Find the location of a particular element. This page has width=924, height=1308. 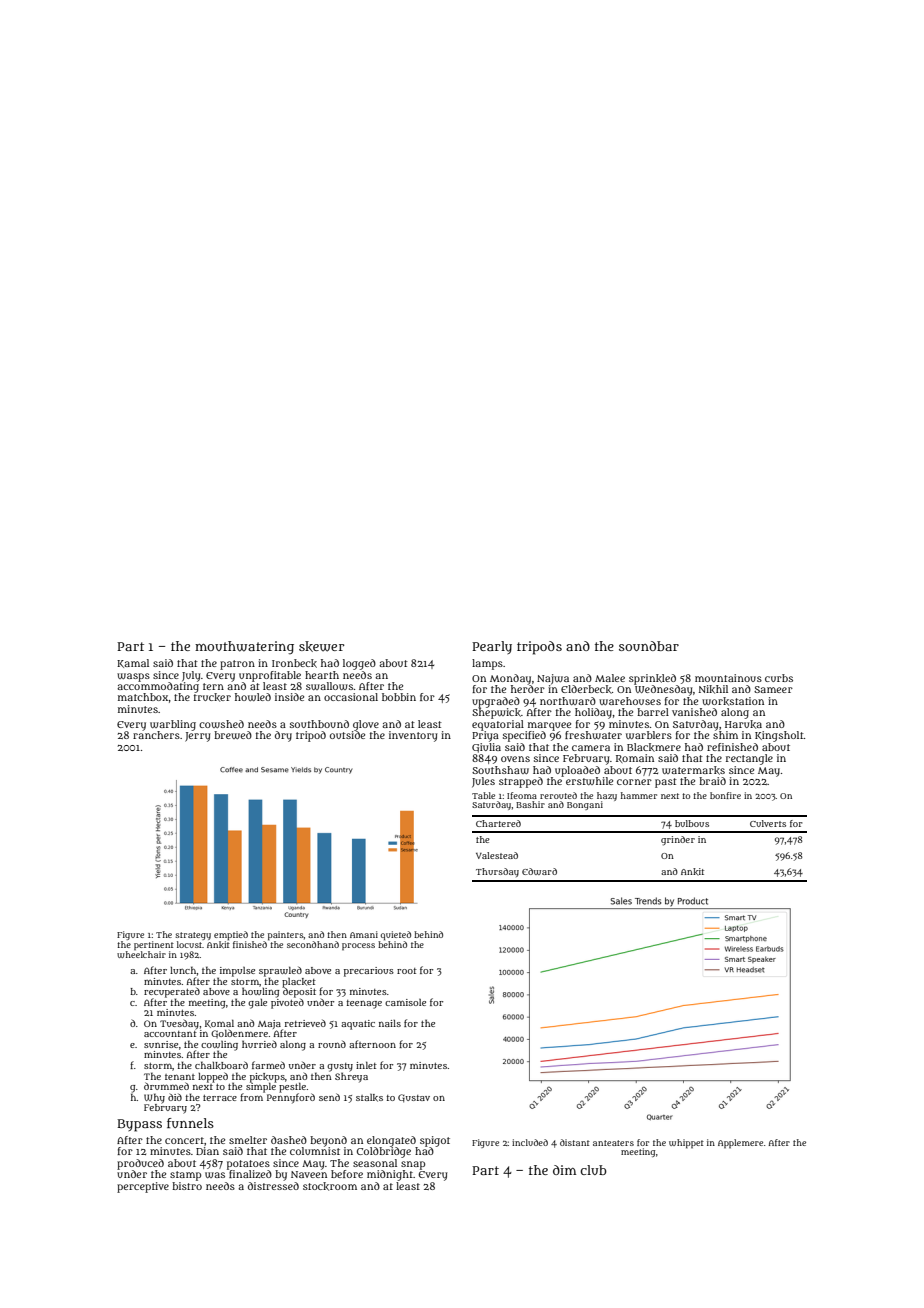

Why is located at coordinates (154, 1098).
